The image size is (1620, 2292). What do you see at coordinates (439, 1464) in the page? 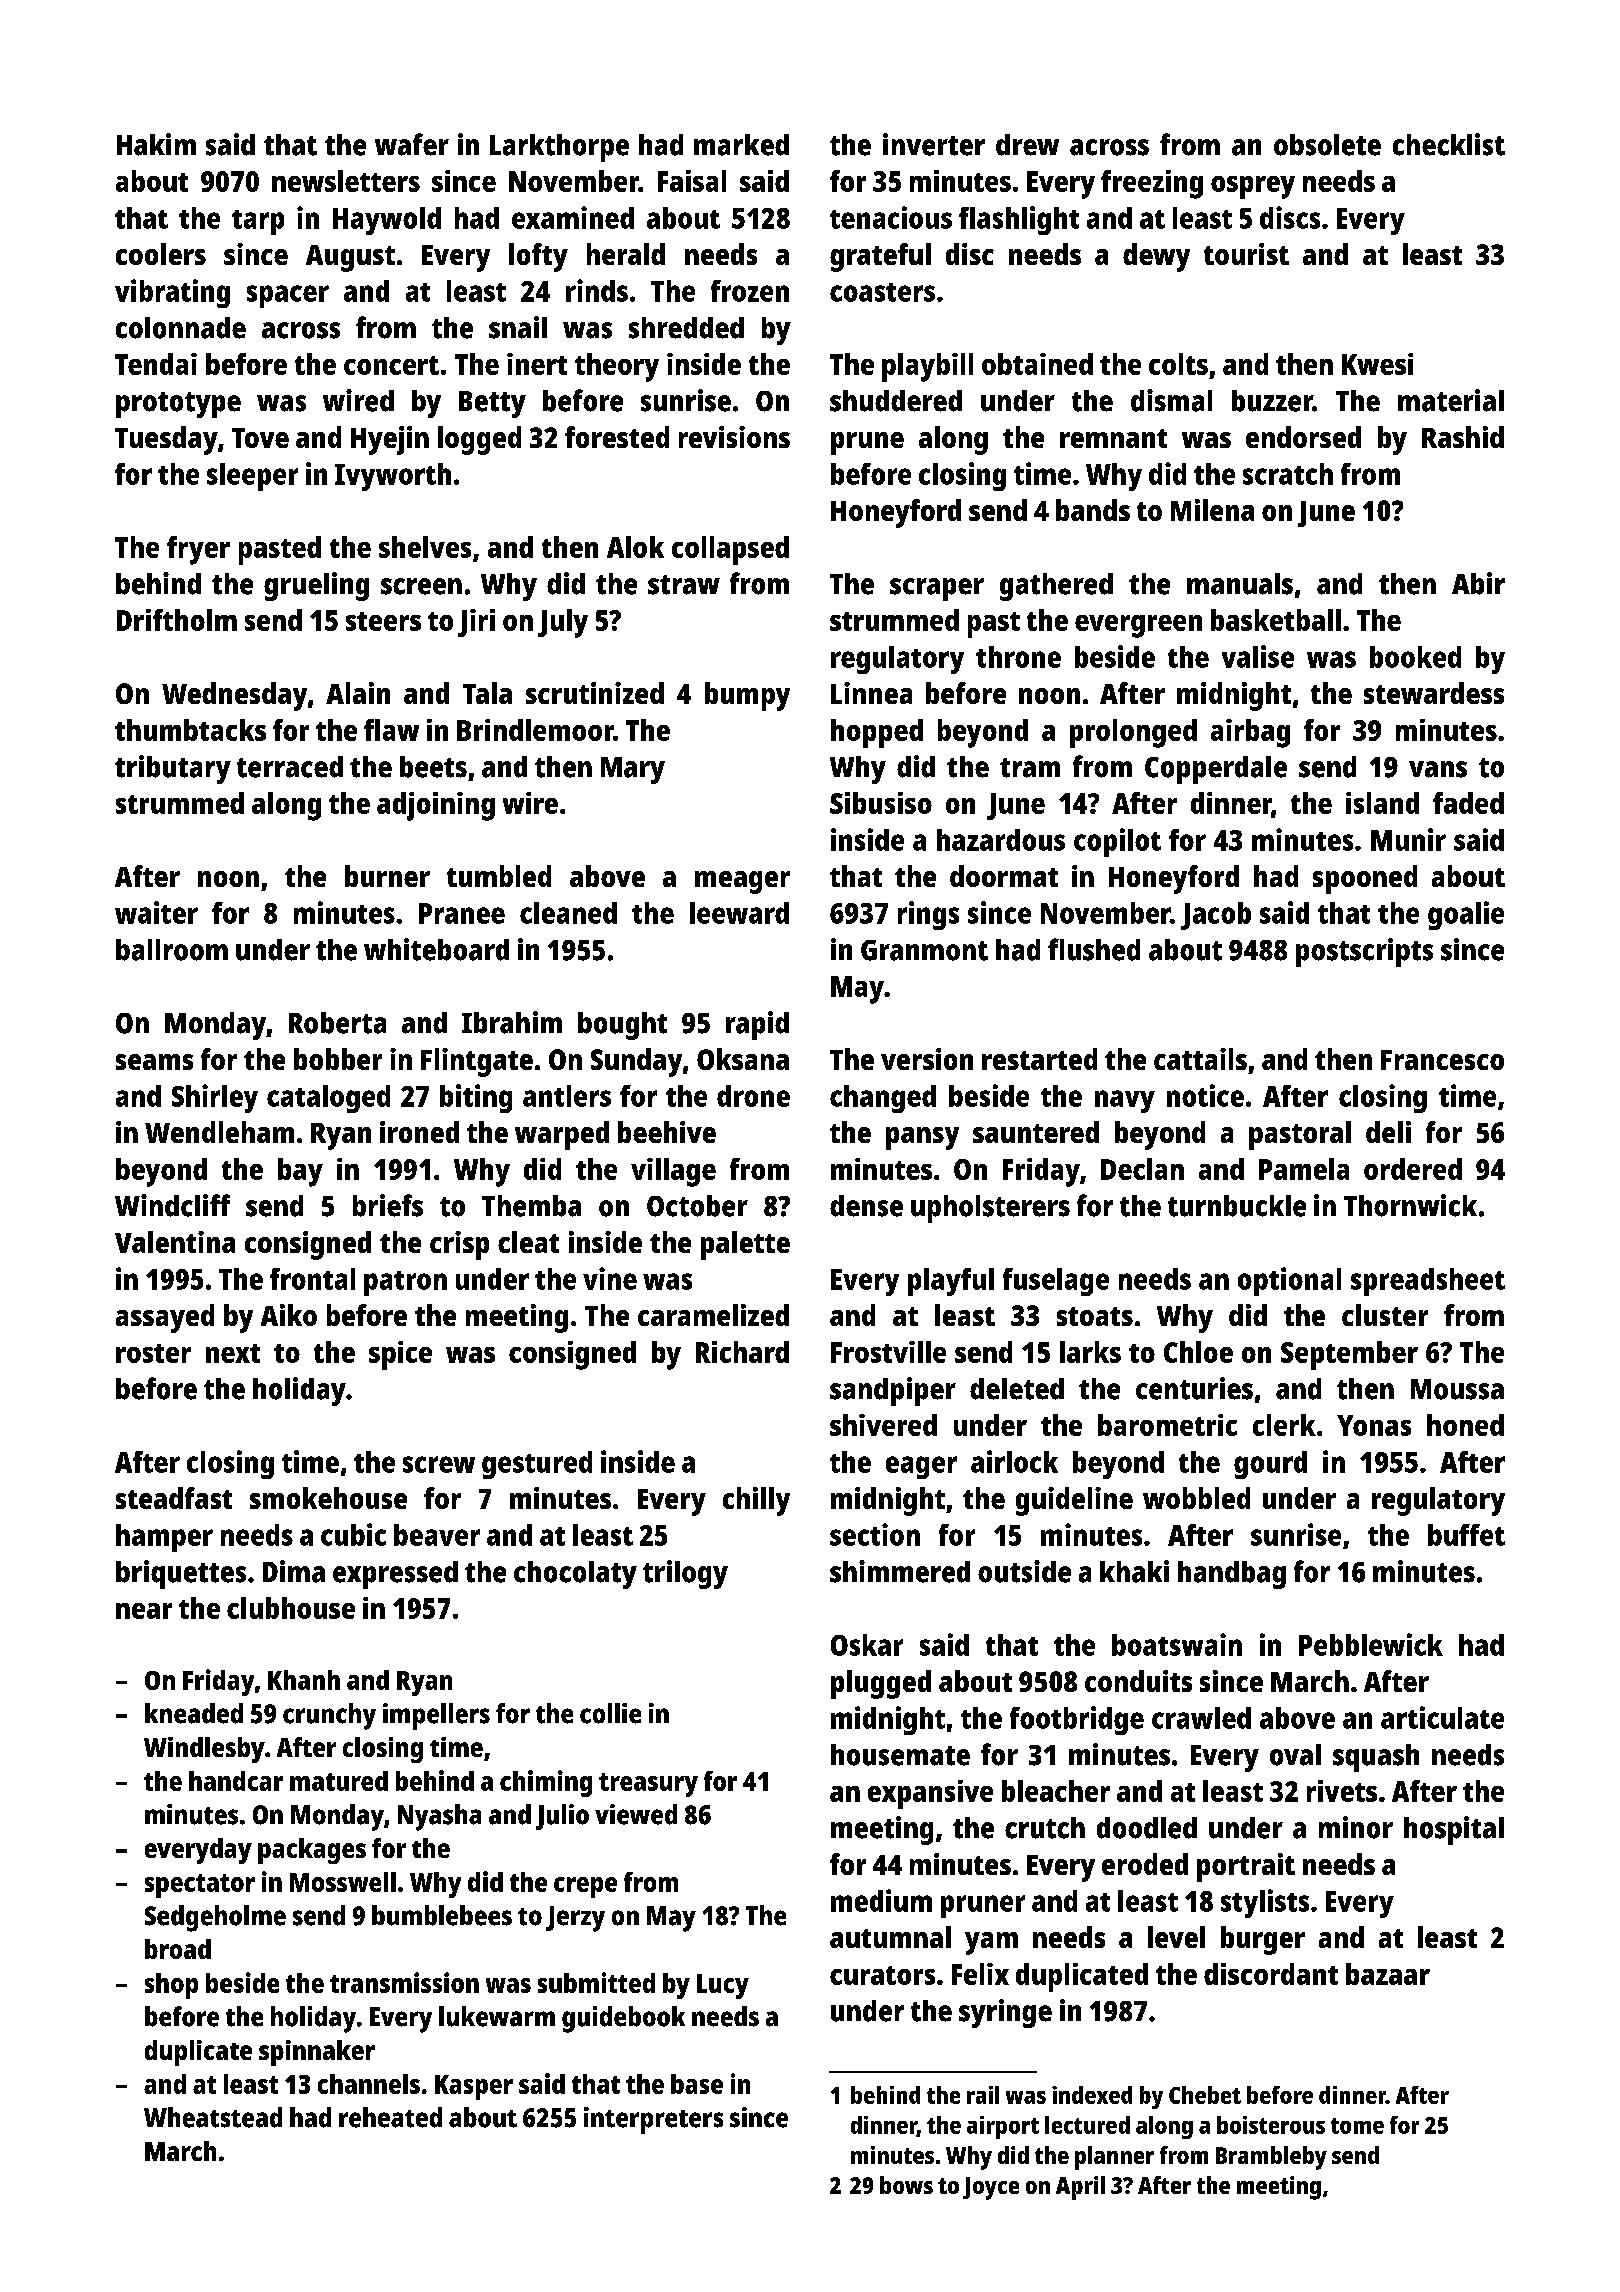
I see `screw` at bounding box center [439, 1464].
